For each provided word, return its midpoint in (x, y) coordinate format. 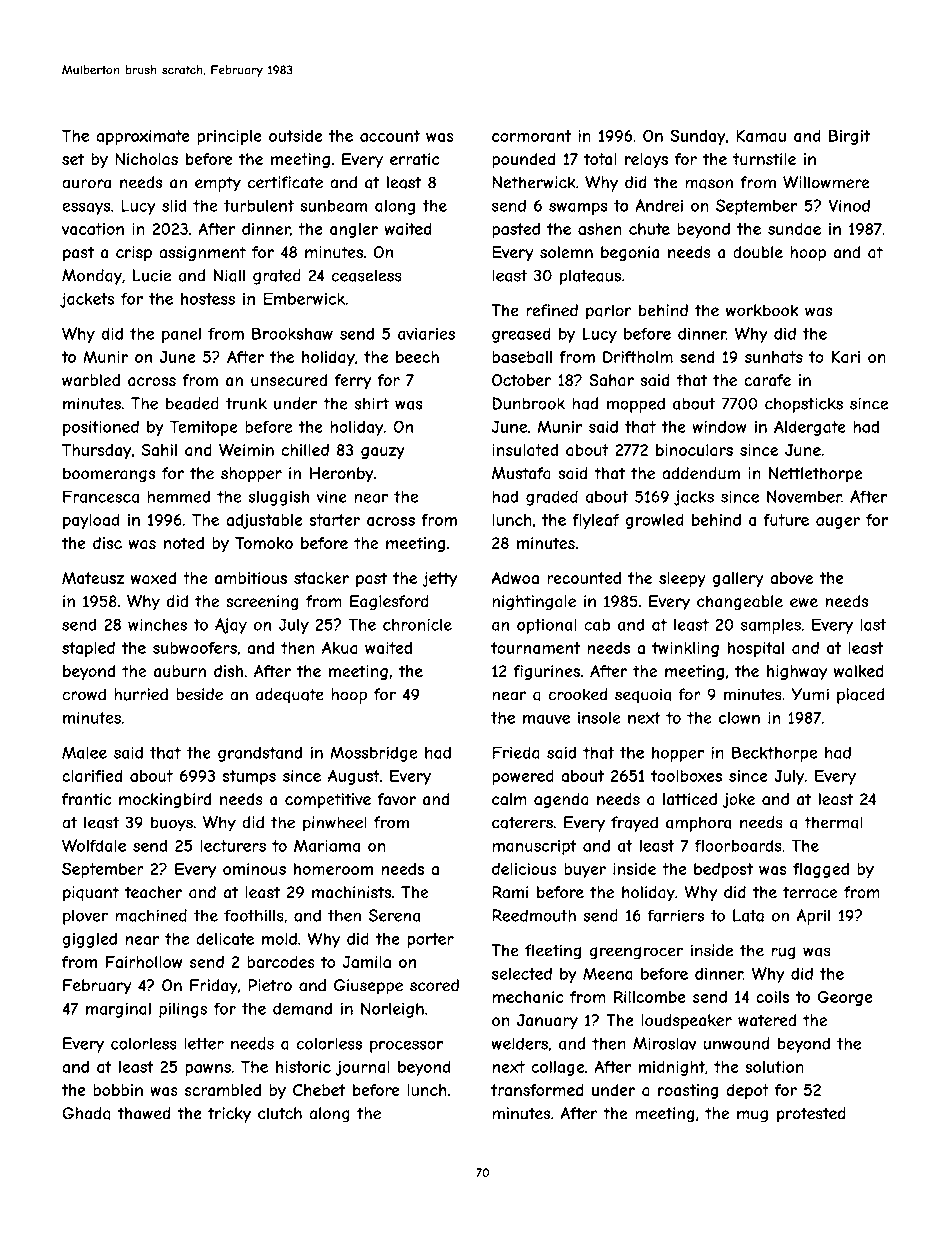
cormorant (531, 136)
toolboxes (686, 776)
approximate (143, 137)
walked (859, 671)
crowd (84, 694)
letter (204, 1043)
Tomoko (264, 543)
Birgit (849, 137)
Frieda (516, 752)
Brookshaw (292, 333)
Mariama (327, 845)
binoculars (694, 450)
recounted (584, 578)
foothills (254, 915)
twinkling (685, 649)
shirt (372, 403)
